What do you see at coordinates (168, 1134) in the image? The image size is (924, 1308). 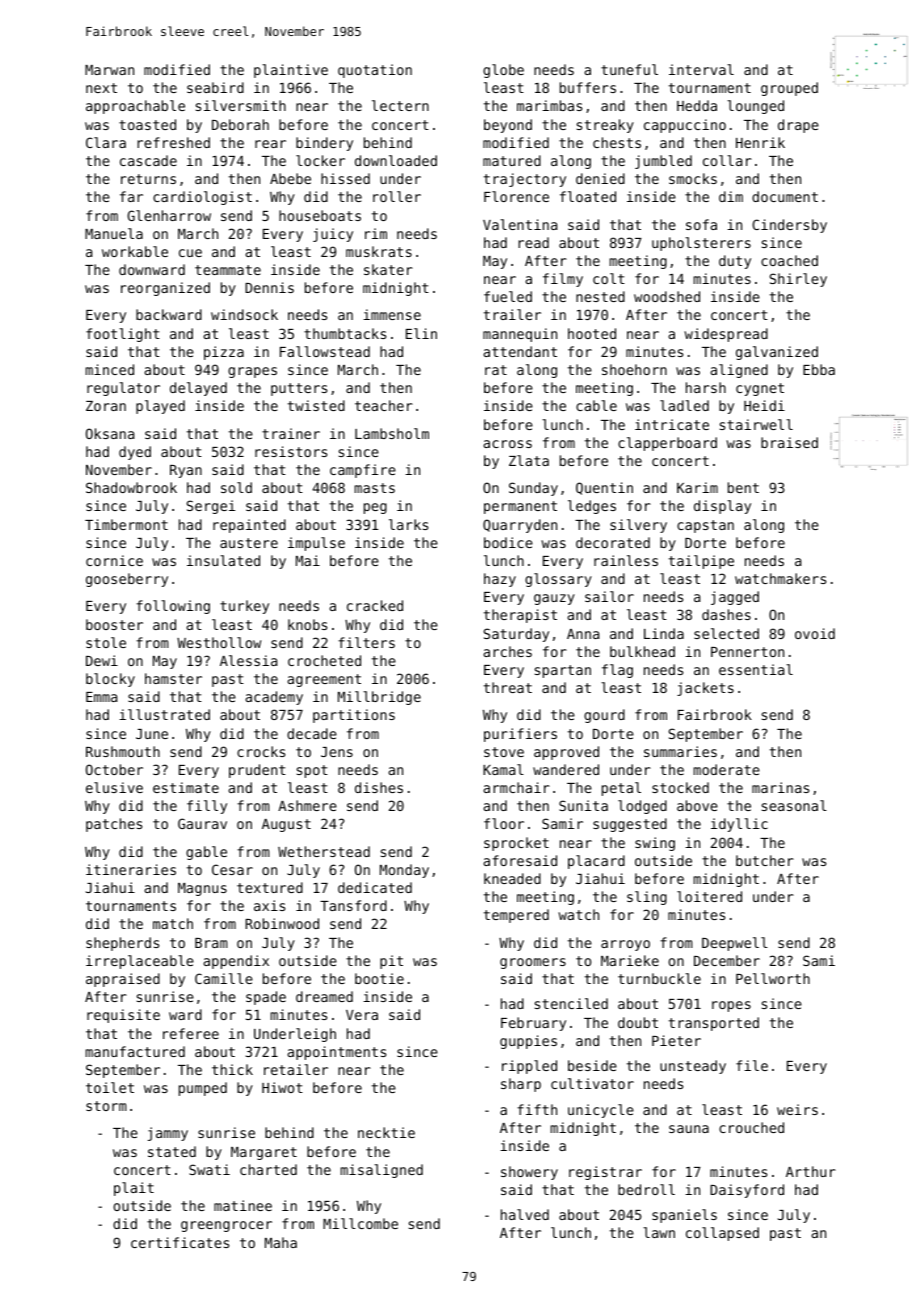 I see `jammy` at bounding box center [168, 1134].
